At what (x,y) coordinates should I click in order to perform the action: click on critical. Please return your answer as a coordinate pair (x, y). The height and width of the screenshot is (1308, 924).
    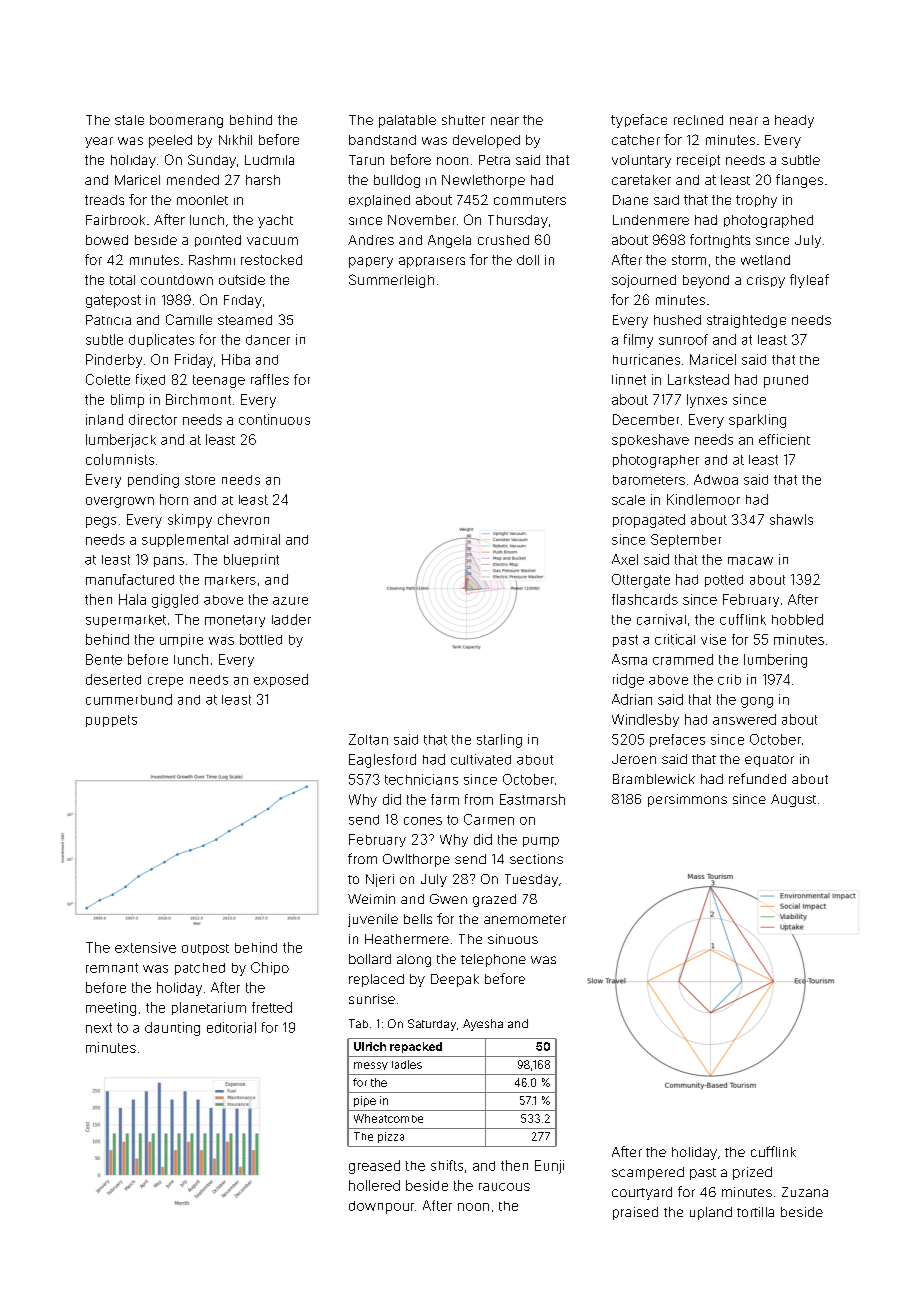
    Looking at the image, I should click on (675, 639).
